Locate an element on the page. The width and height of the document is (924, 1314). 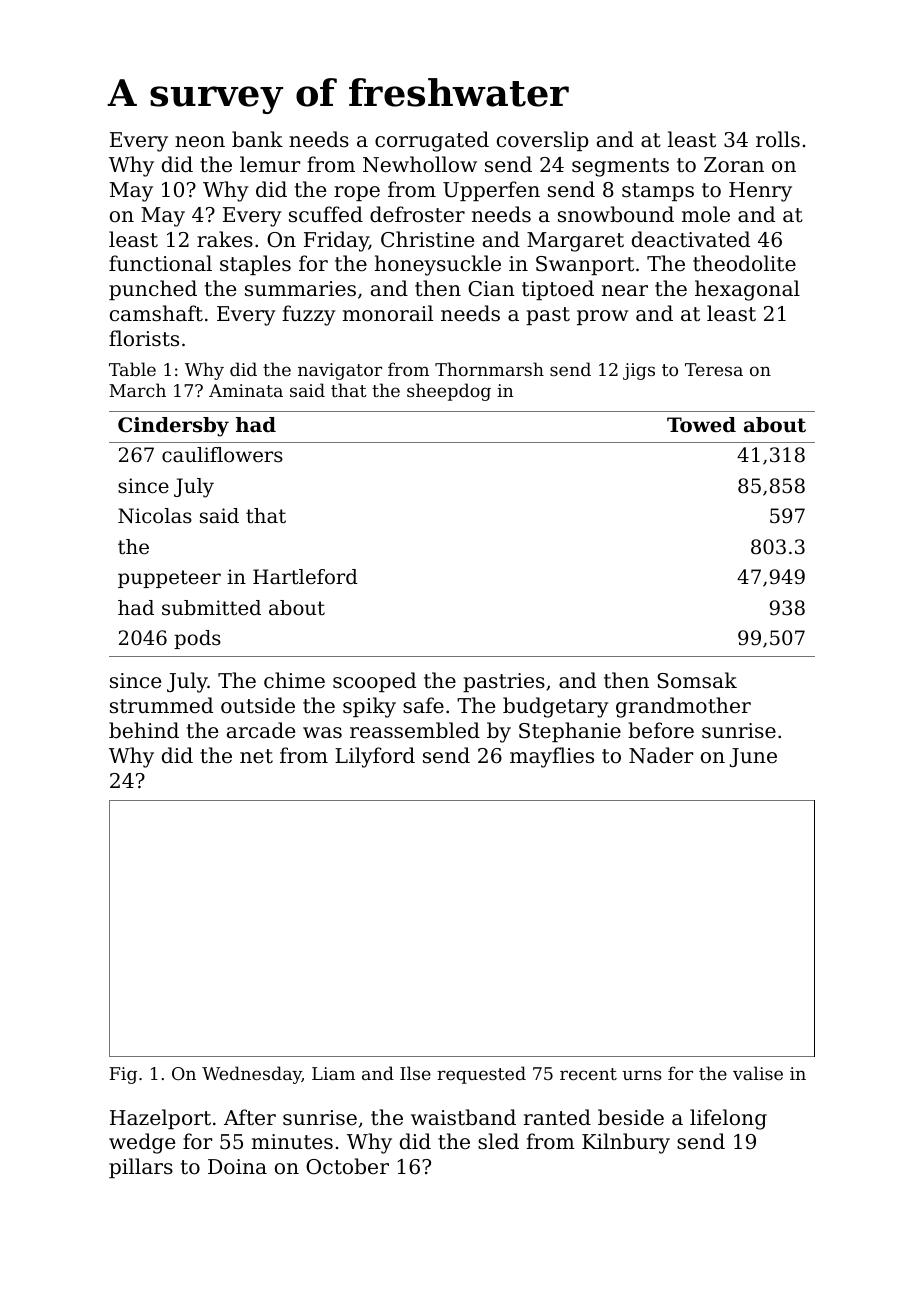
Doina is located at coordinates (237, 1167).
